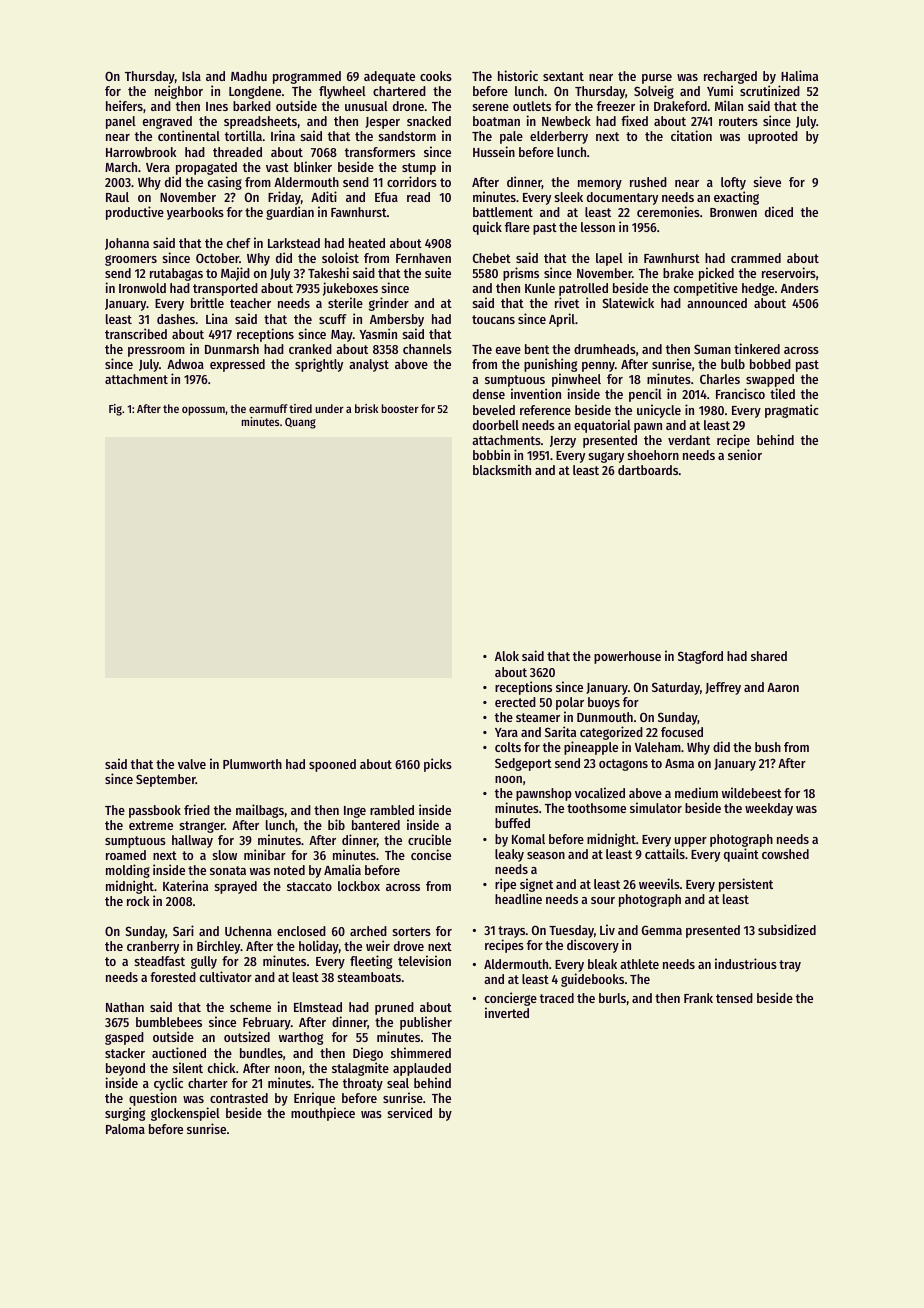 Image resolution: width=924 pixels, height=1308 pixels. What do you see at coordinates (191, 76) in the screenshot?
I see `Isla` at bounding box center [191, 76].
